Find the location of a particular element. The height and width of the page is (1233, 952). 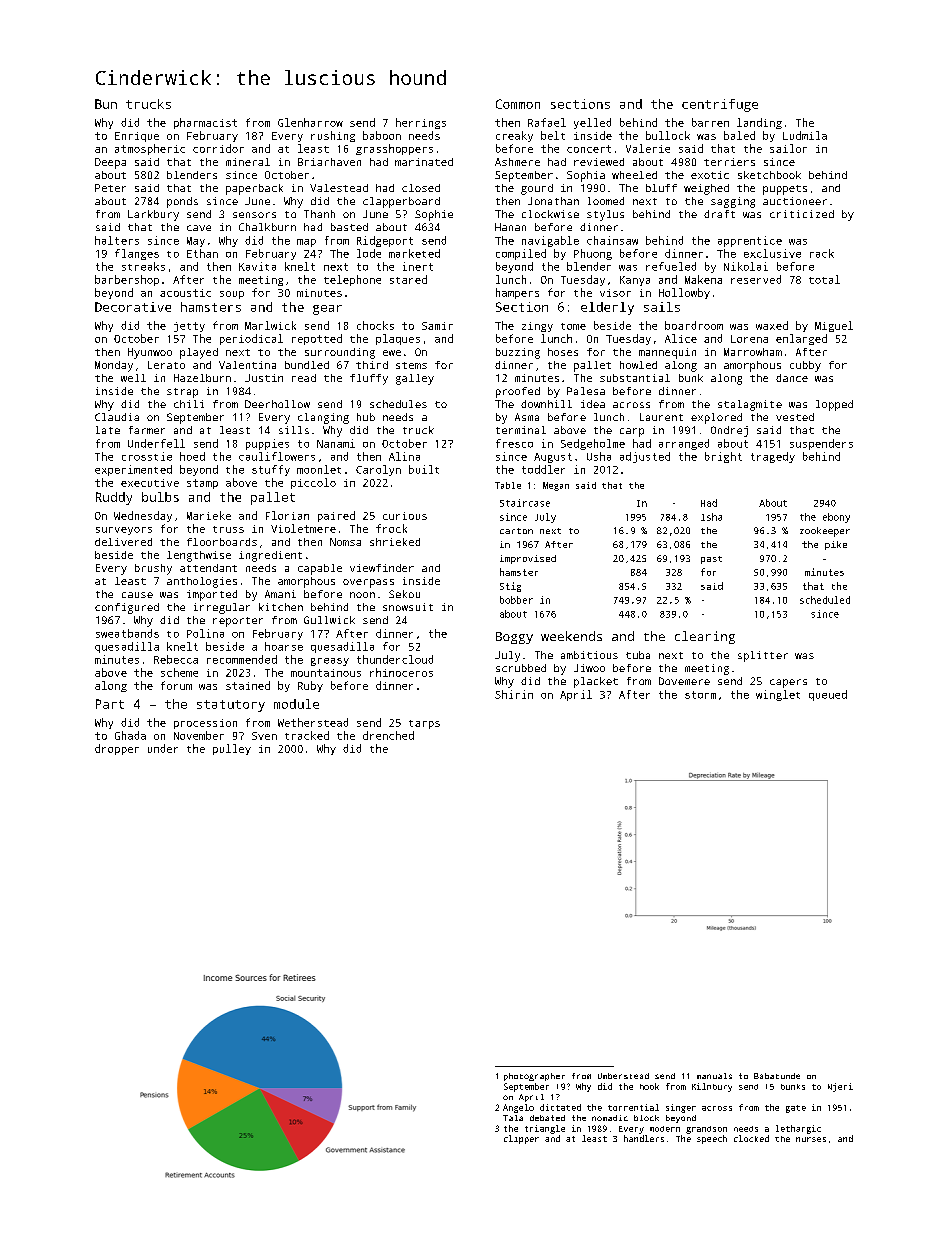

queued is located at coordinates (828, 695).
